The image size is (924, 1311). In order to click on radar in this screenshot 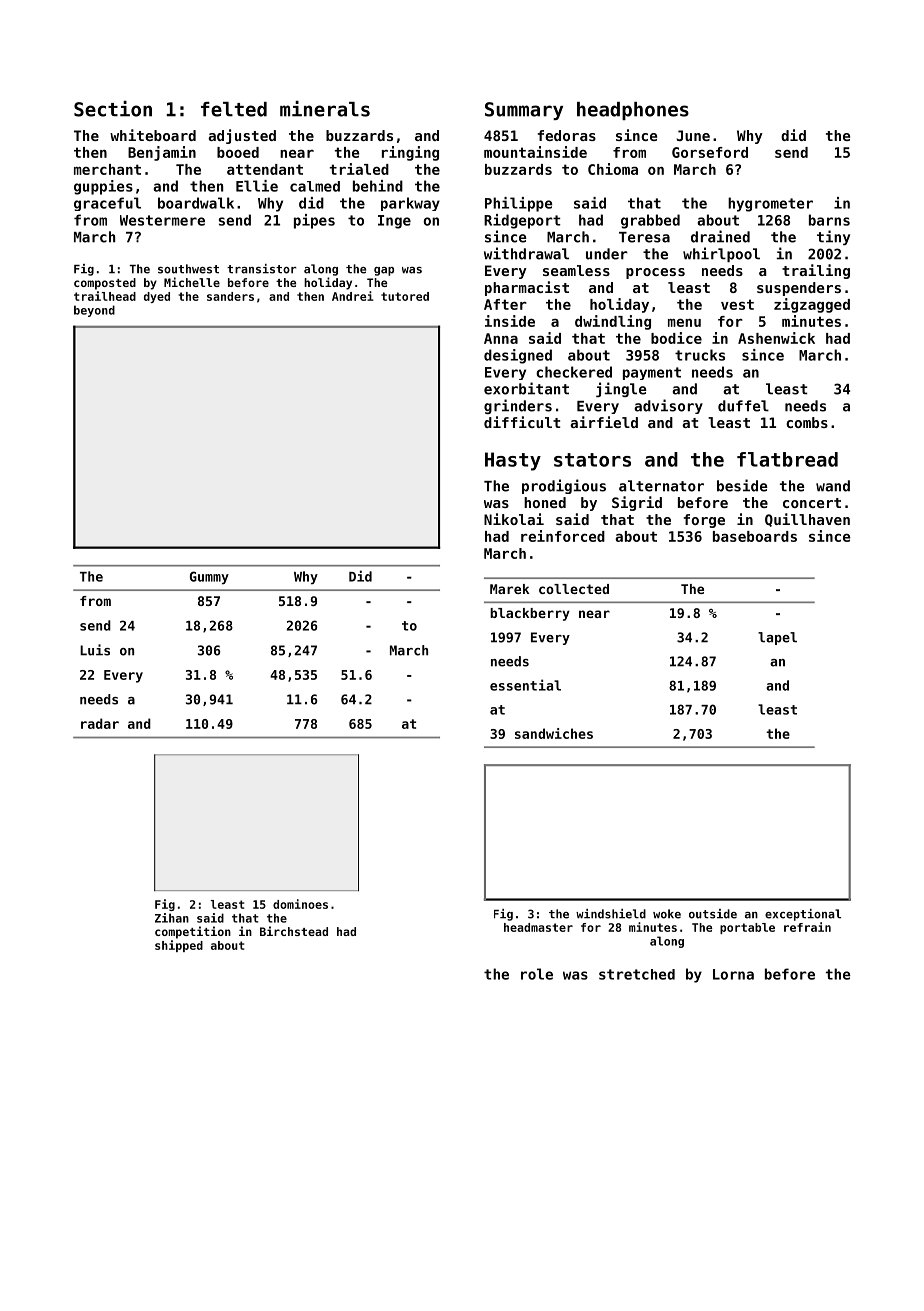, I will do `click(100, 723)`.
